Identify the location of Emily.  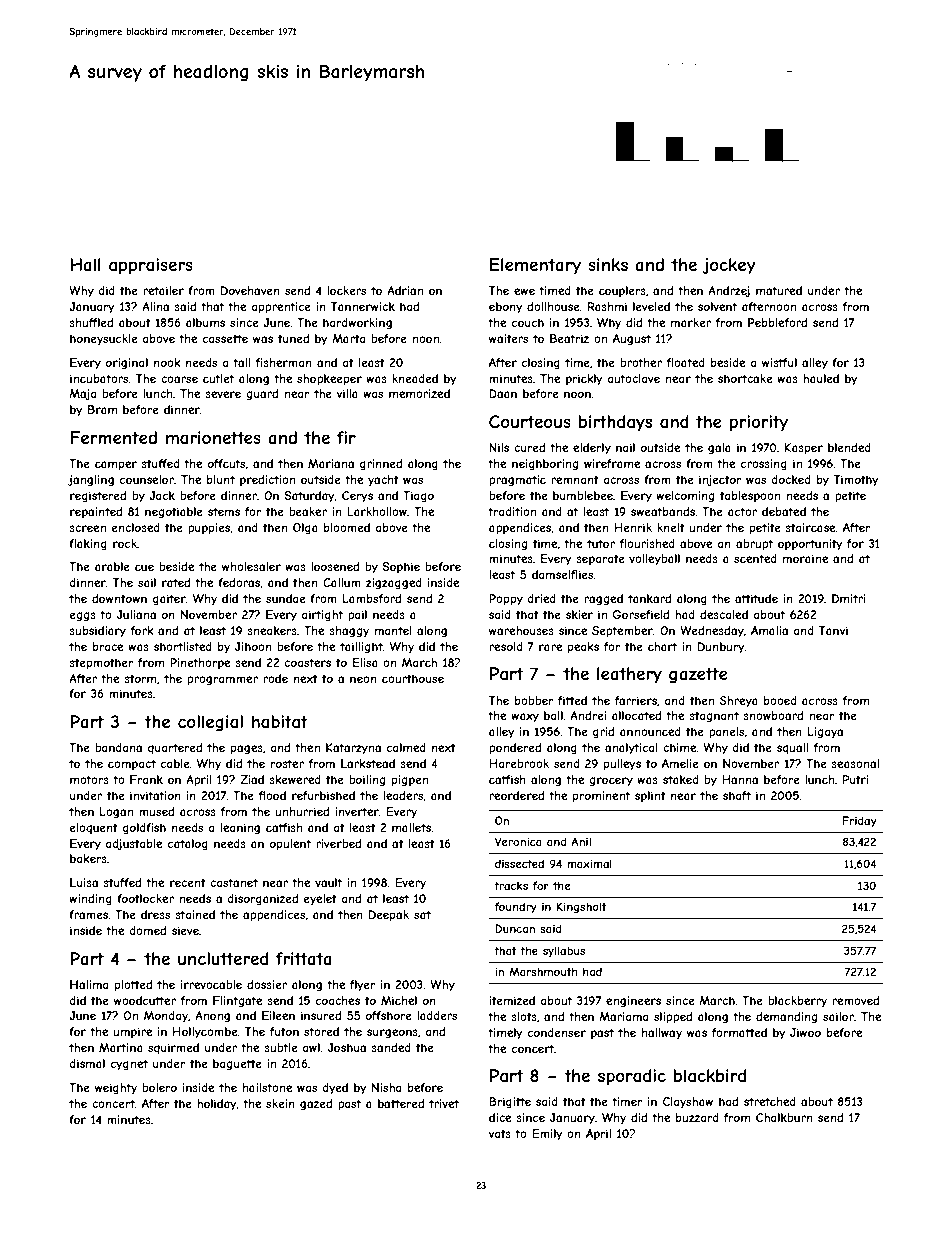
(547, 1135).
